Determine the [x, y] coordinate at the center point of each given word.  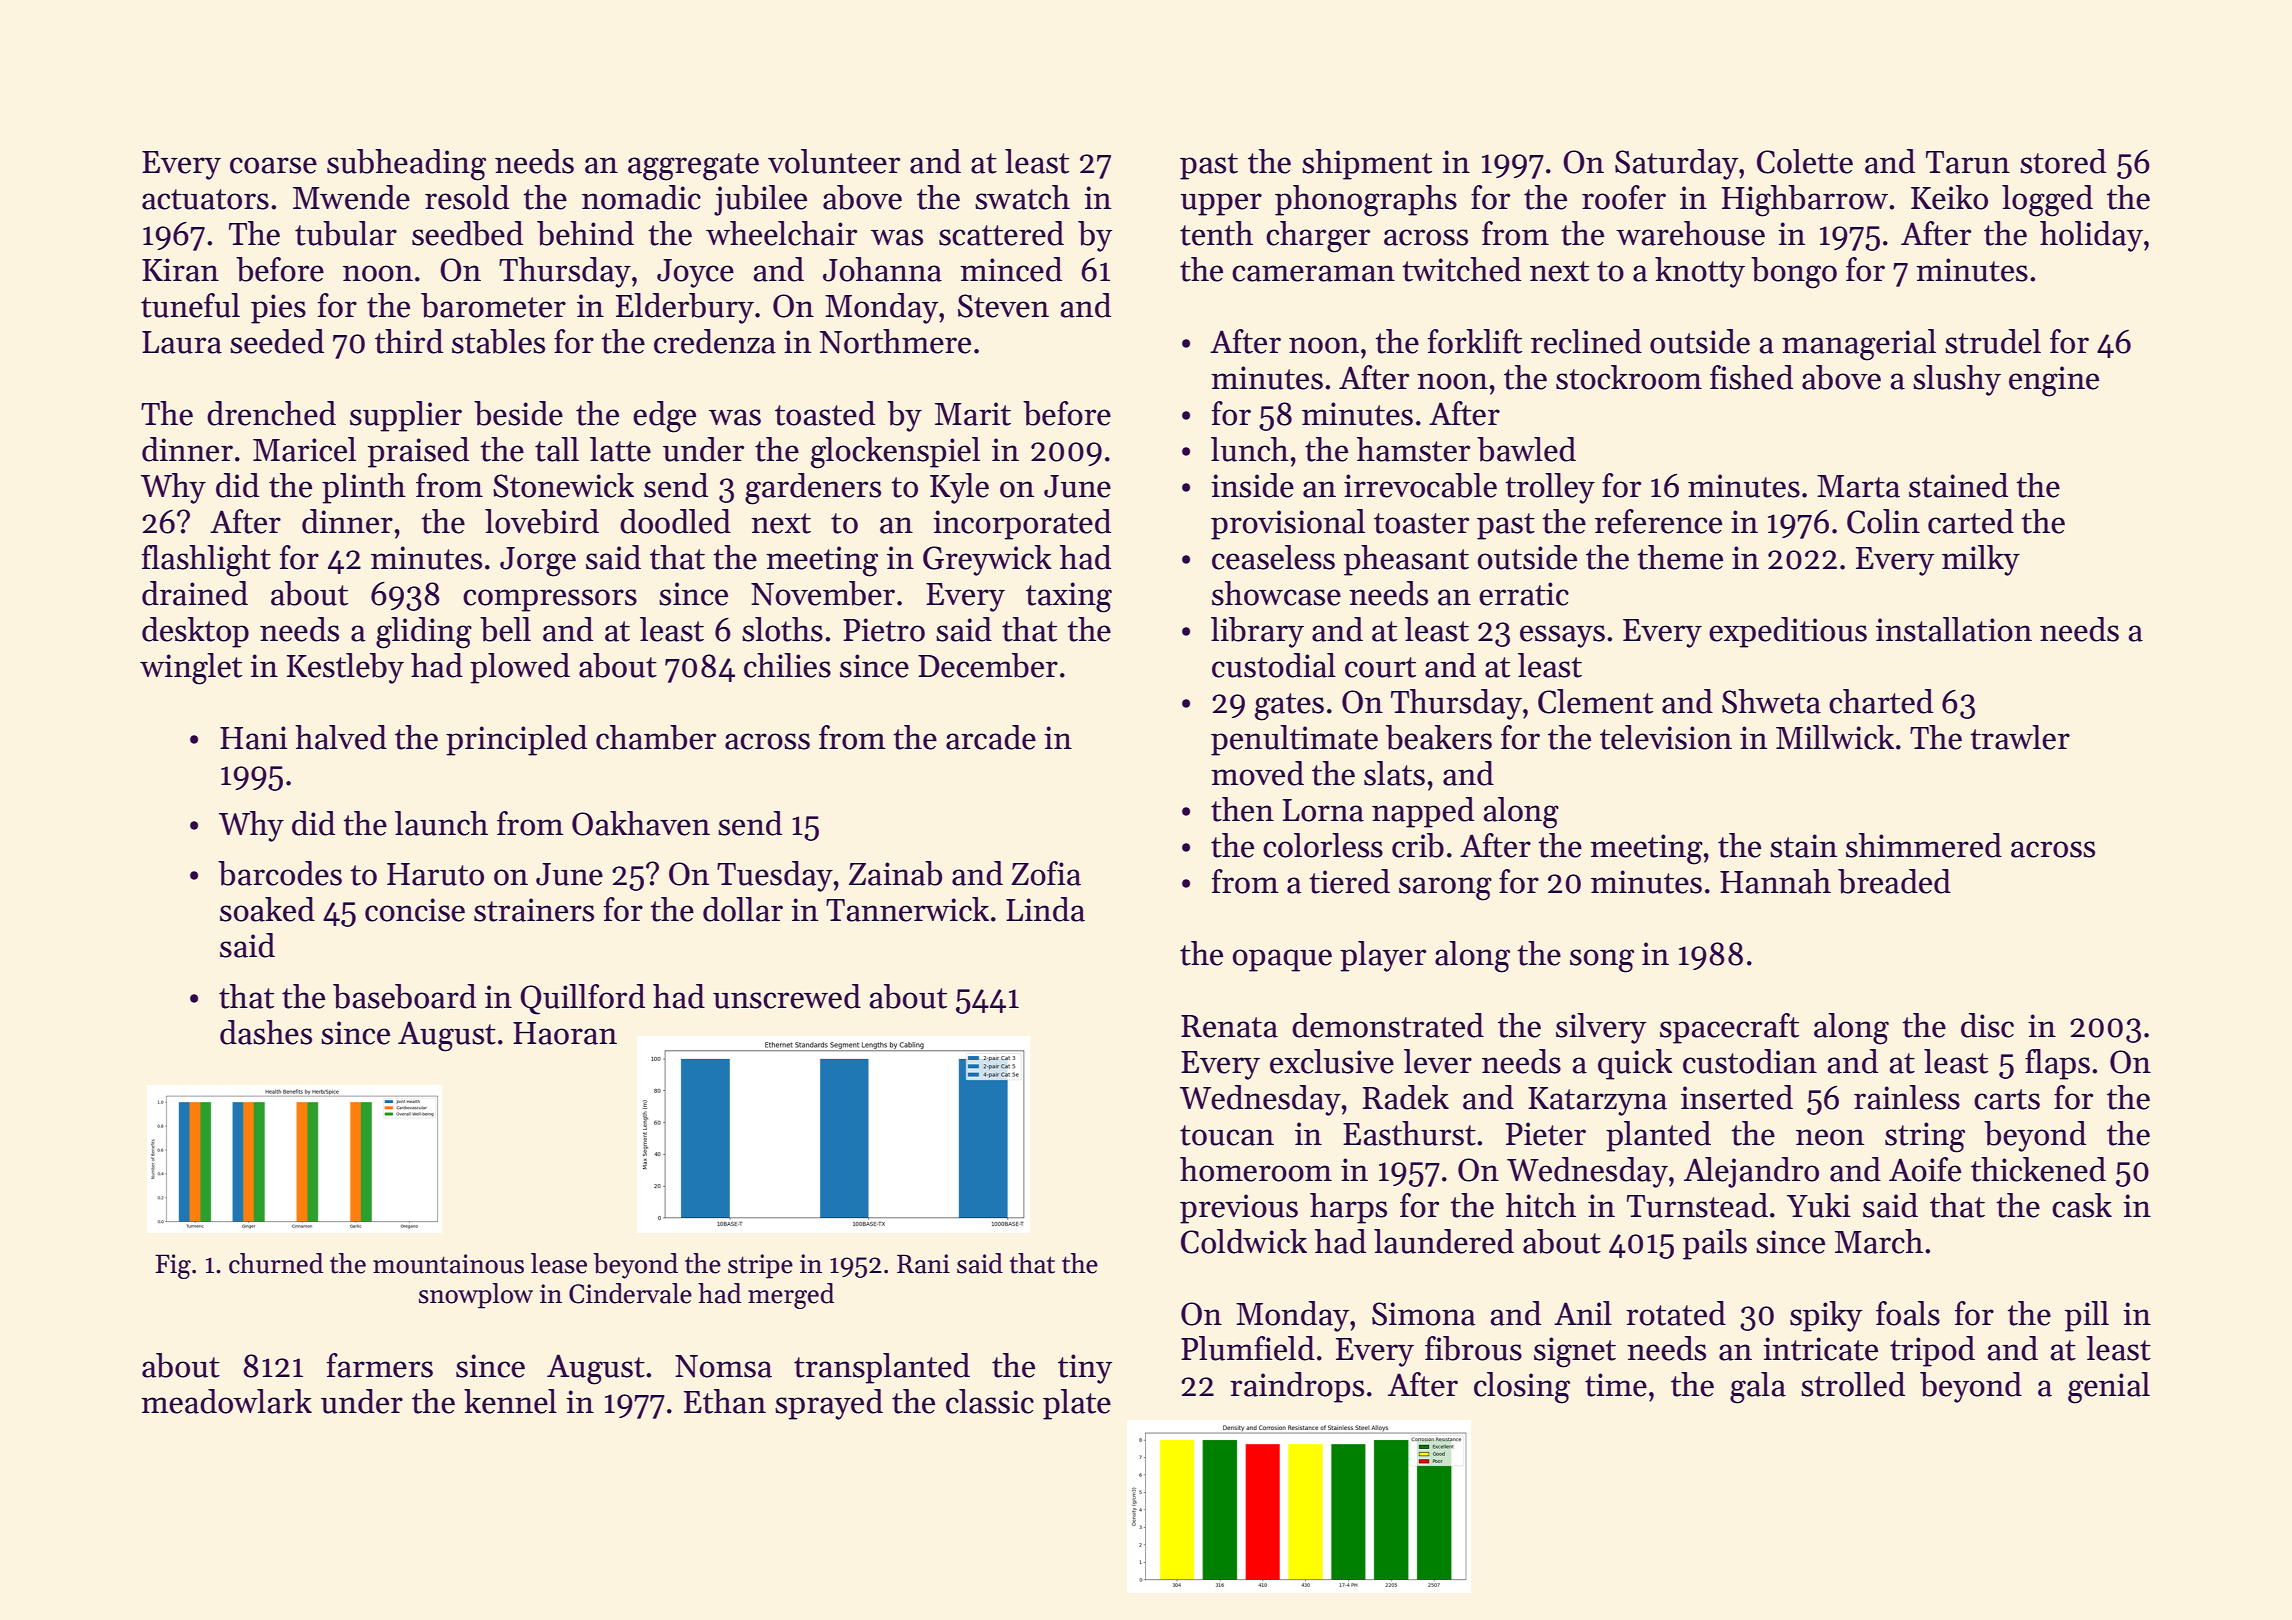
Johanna [882, 269]
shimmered [1924, 845]
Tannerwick [907, 909]
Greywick [987, 560]
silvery [1601, 1028]
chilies [787, 665]
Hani [254, 738]
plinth [364, 488]
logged [2047, 201]
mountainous [448, 1264]
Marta [1858, 486]
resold [467, 197]
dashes [266, 1032]
